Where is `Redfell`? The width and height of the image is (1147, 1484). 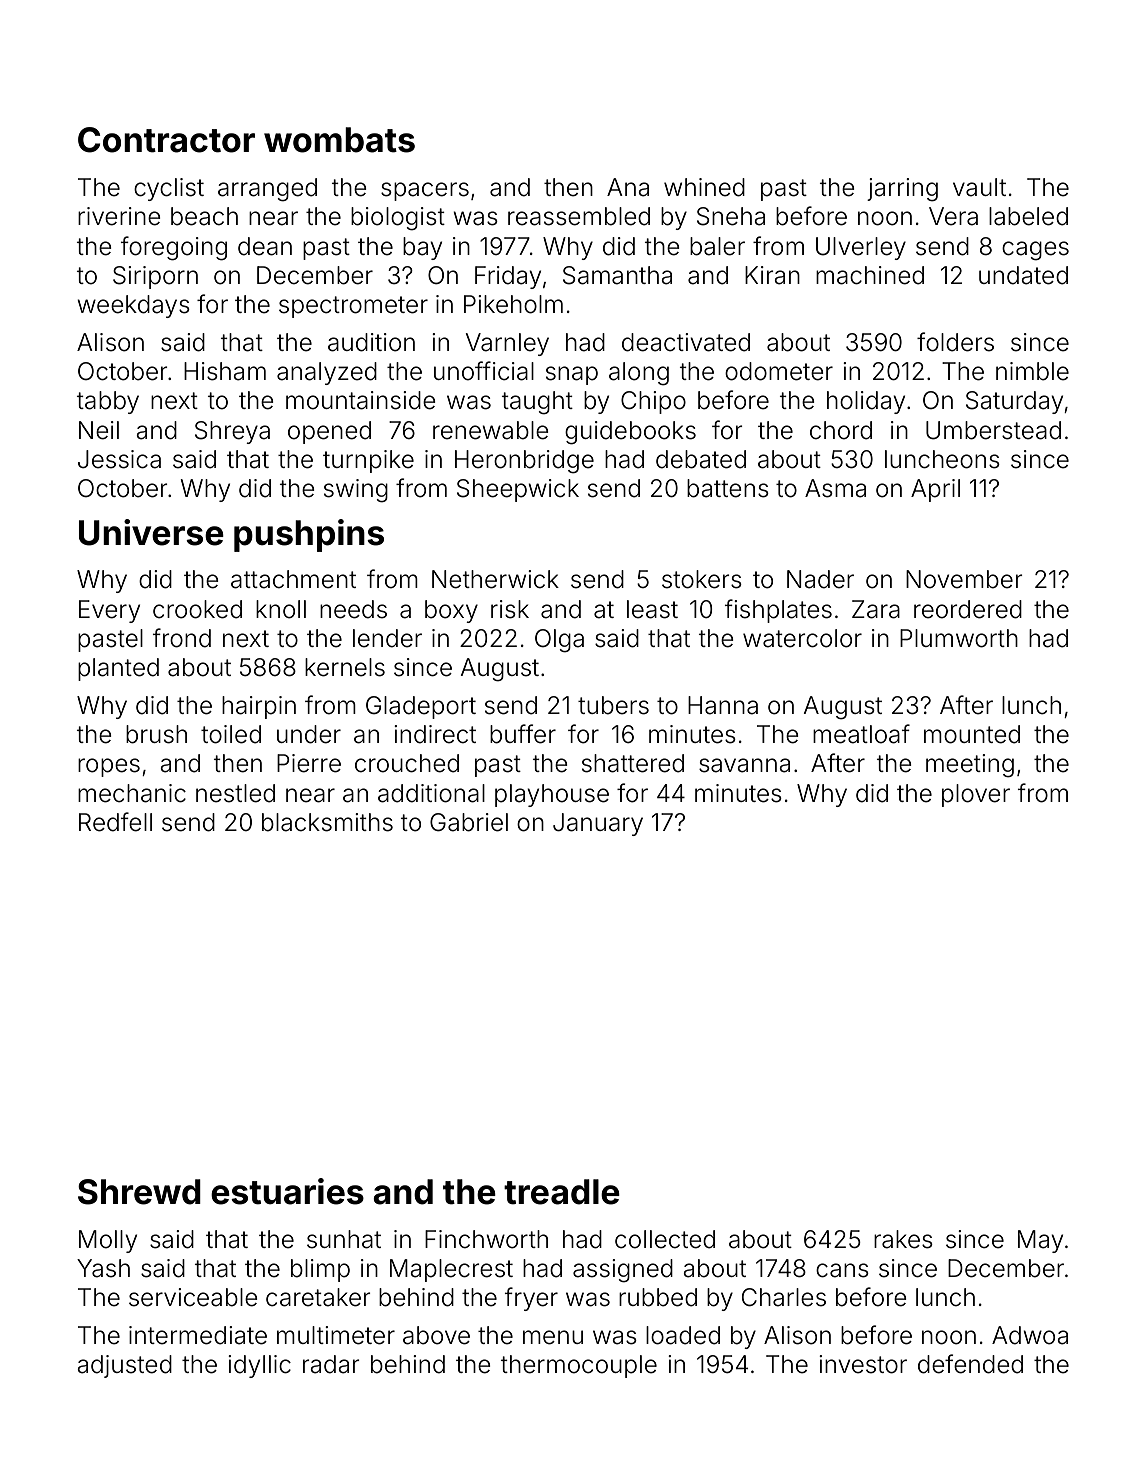
Redfell is located at coordinates (115, 822).
